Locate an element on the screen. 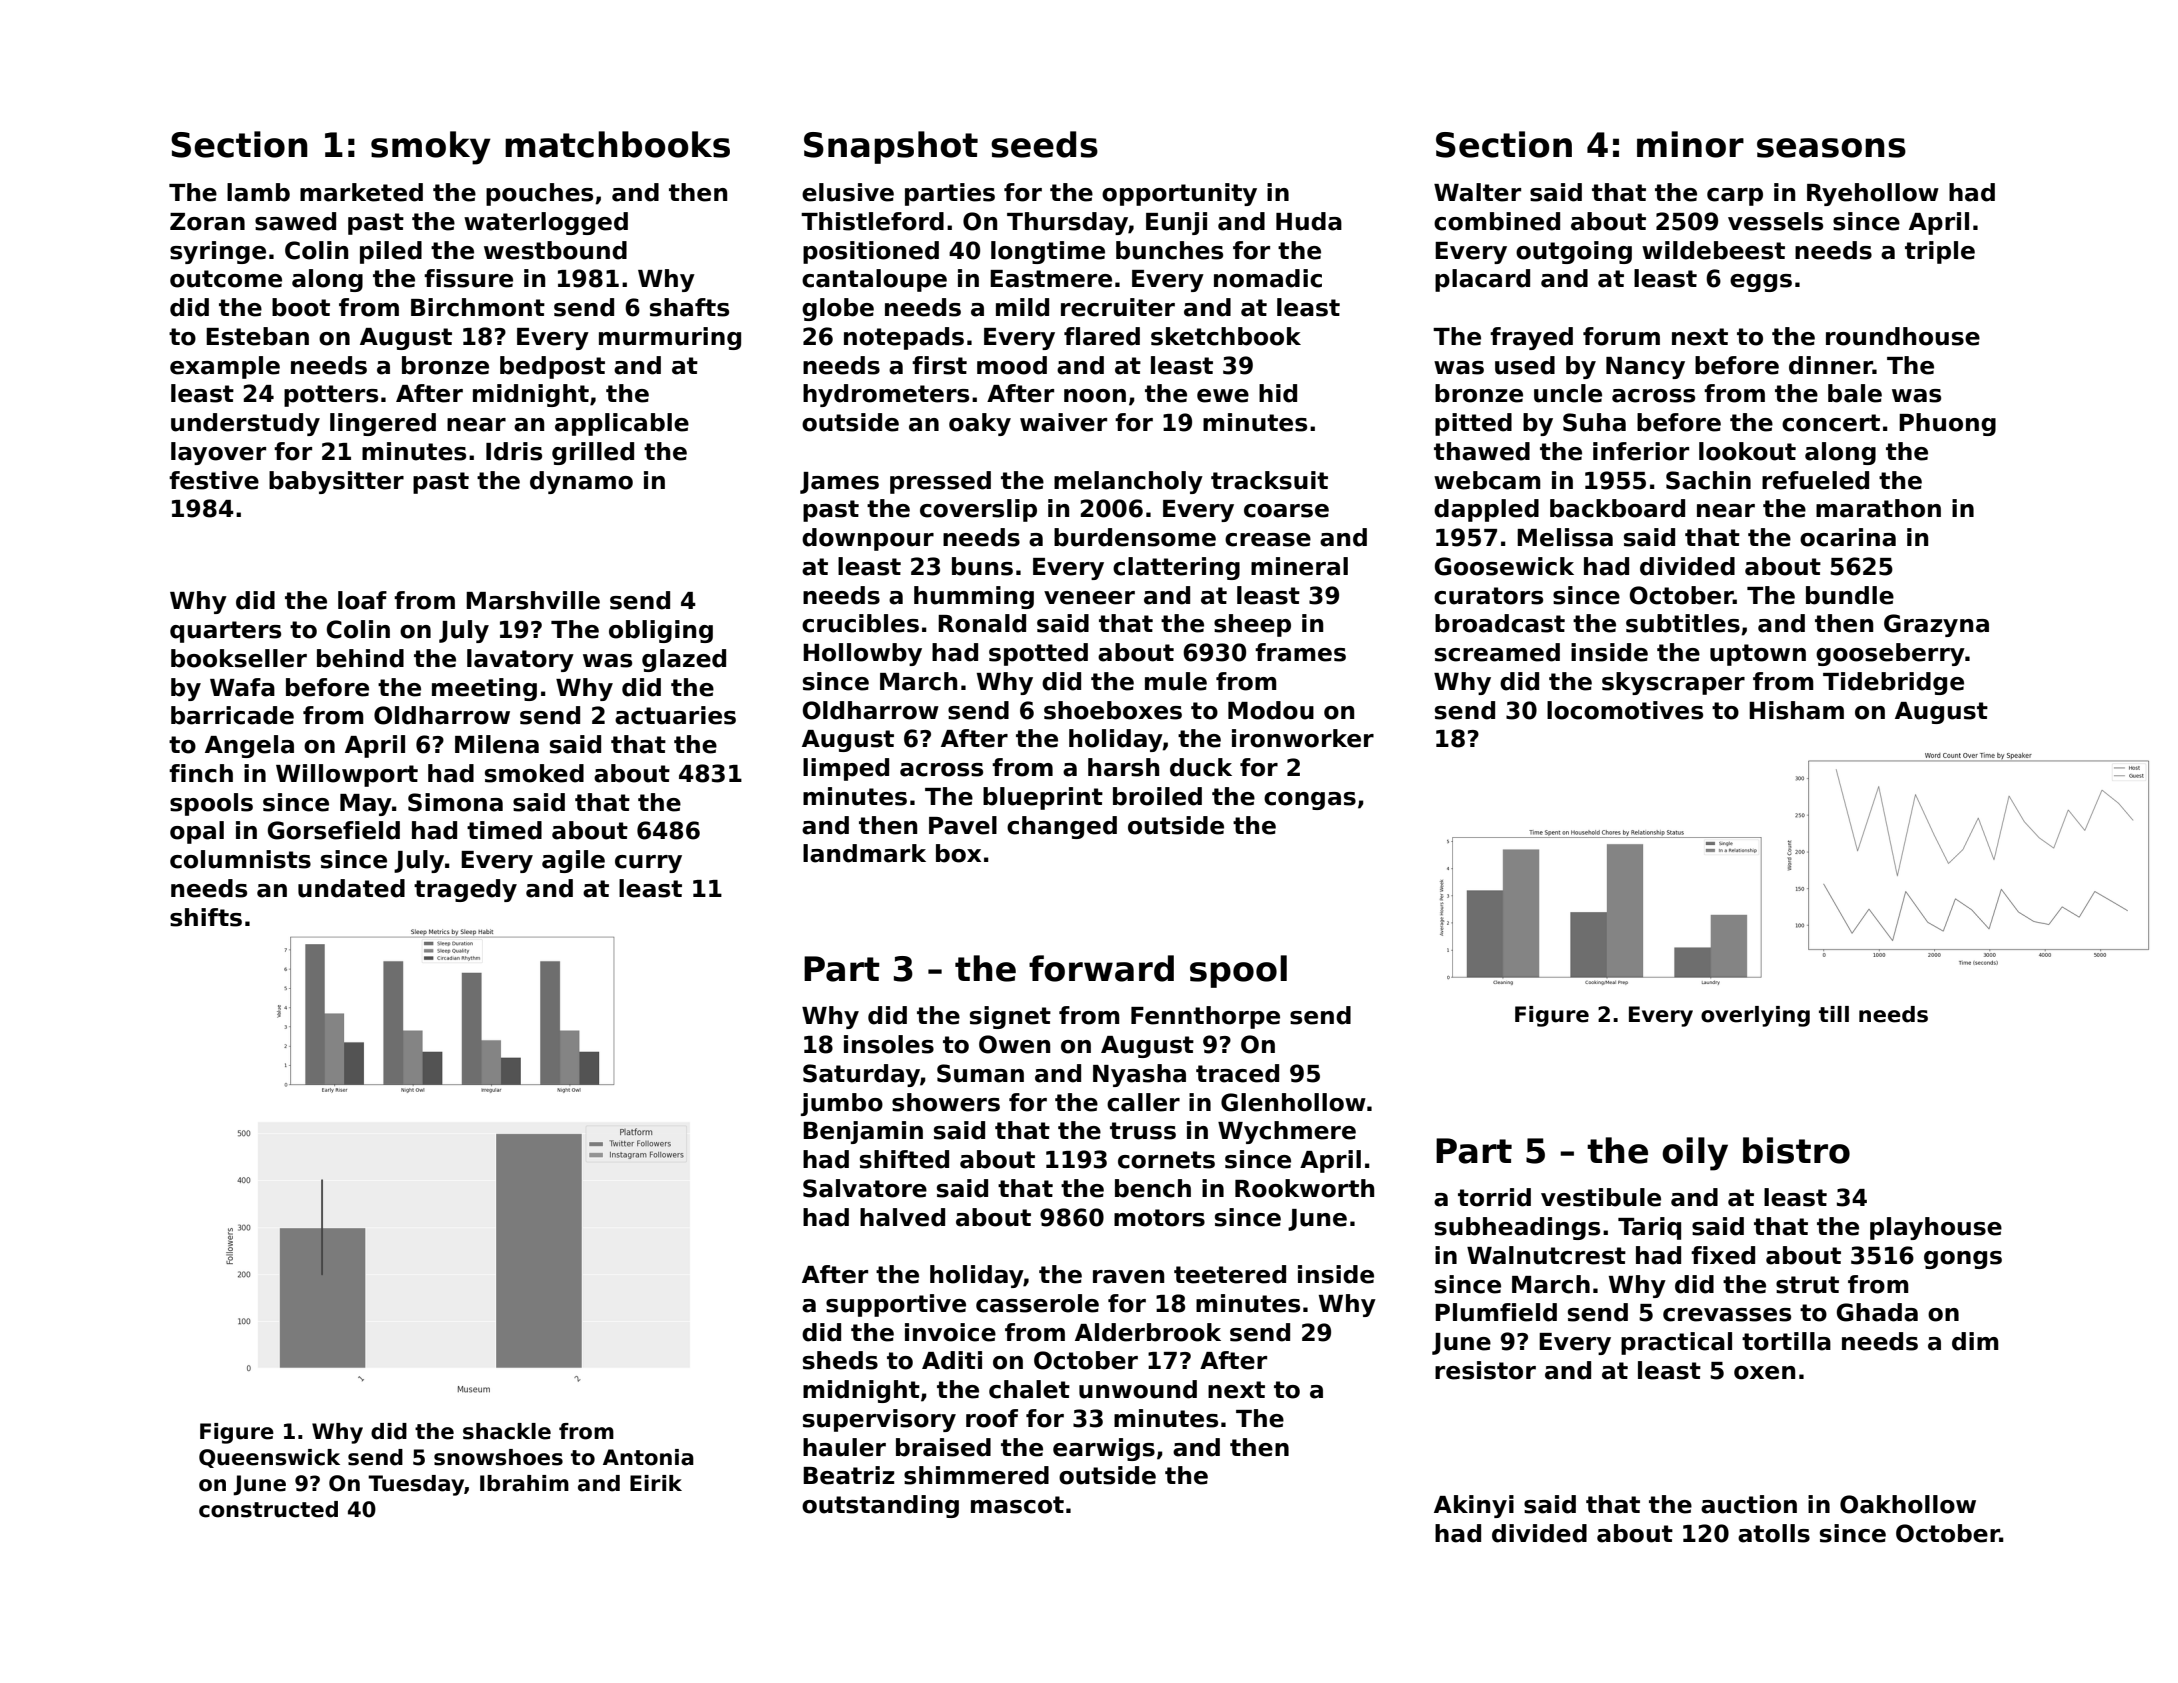  pouches is located at coordinates (539, 194).
